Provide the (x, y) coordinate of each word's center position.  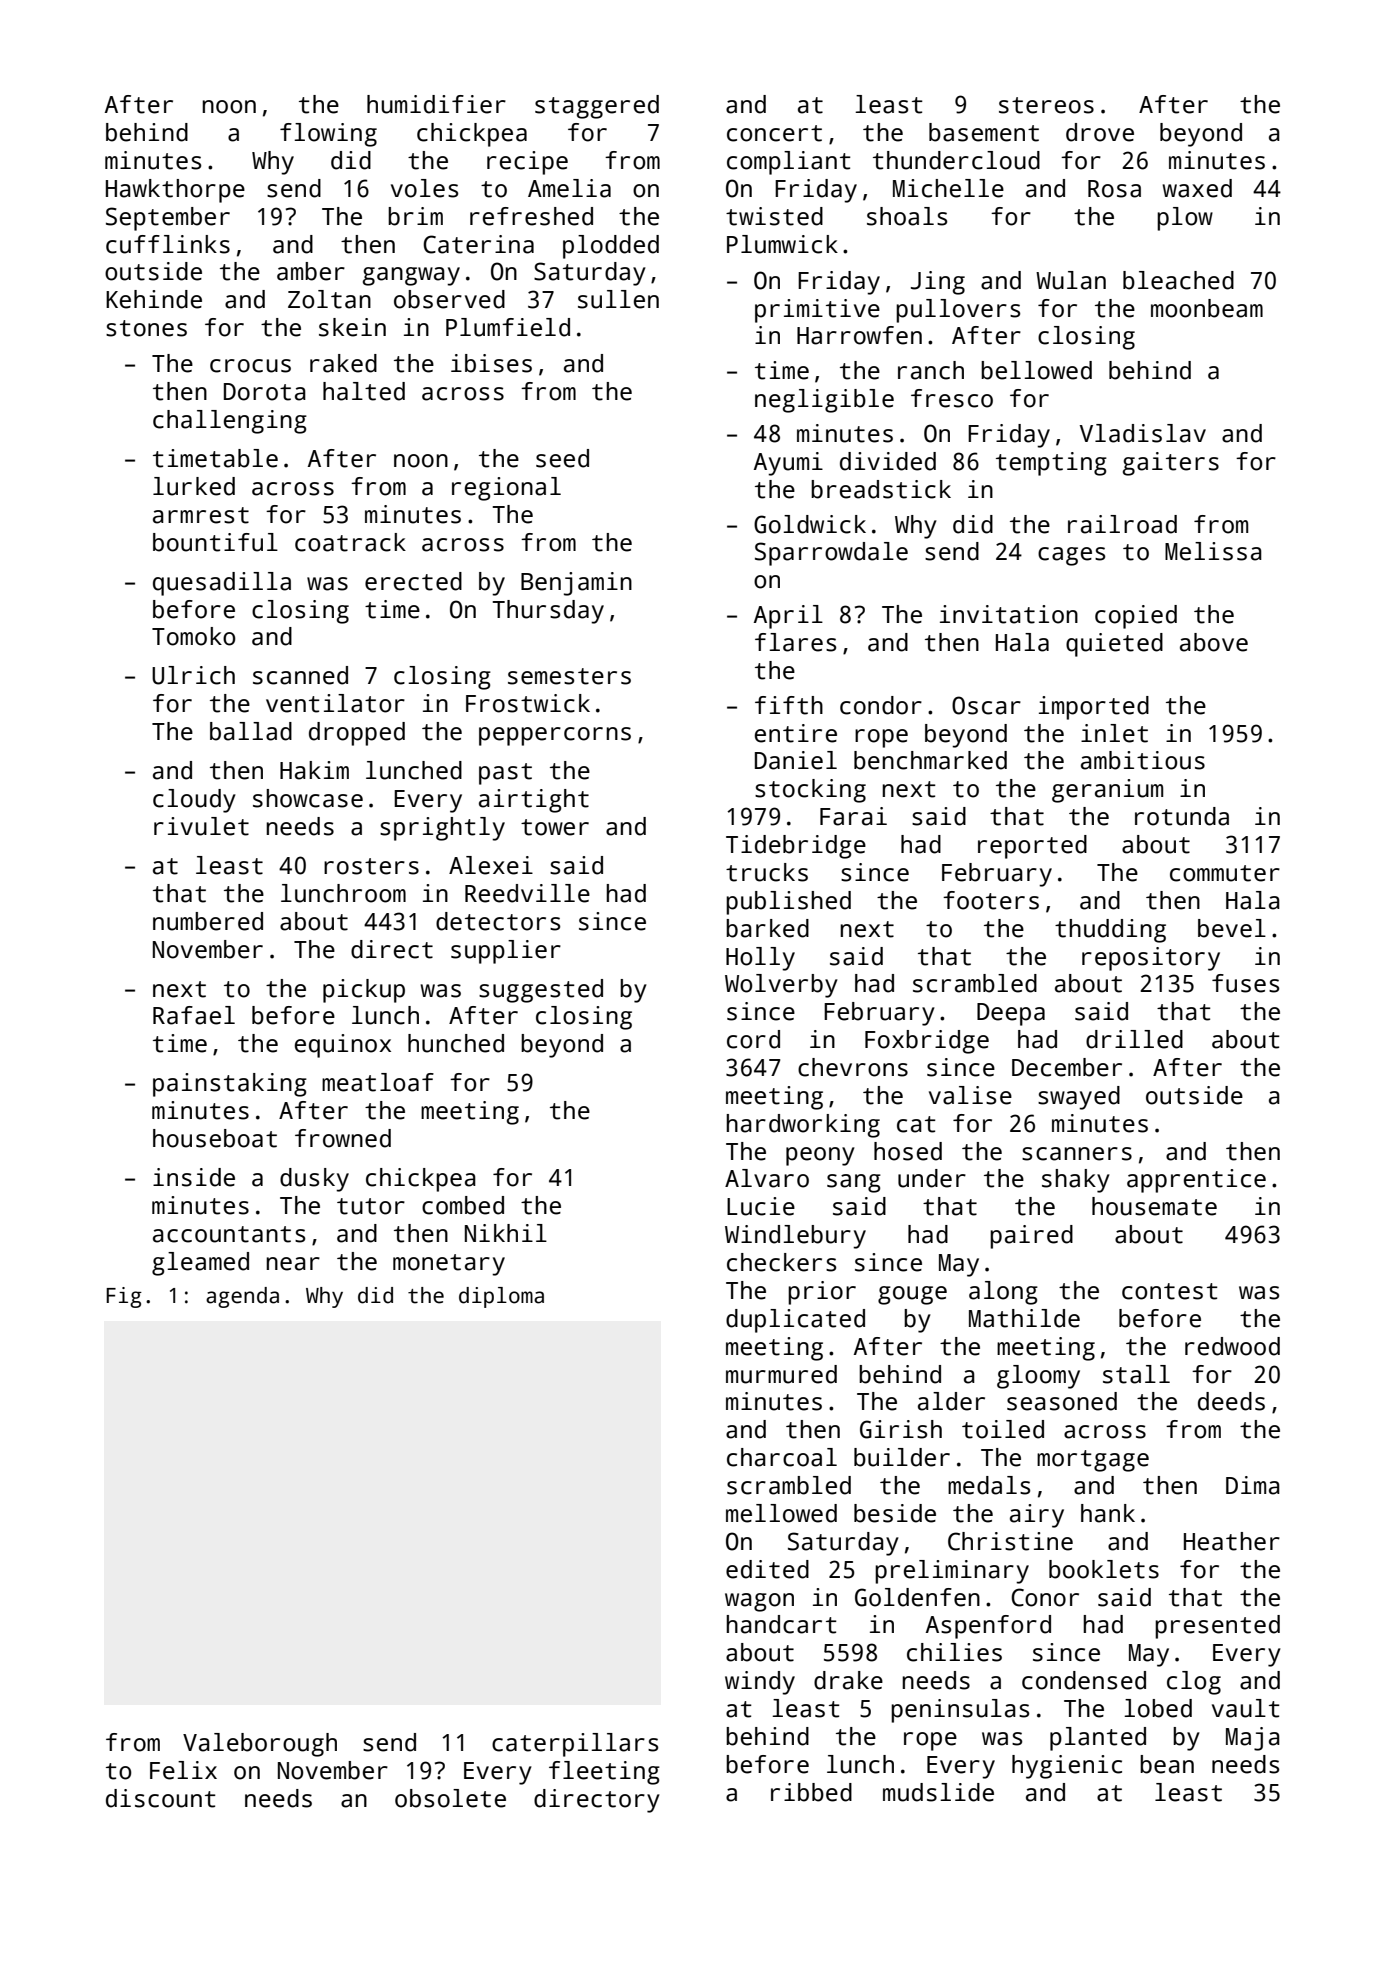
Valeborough (260, 1745)
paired (1031, 1237)
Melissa (1213, 551)
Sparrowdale (831, 554)
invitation (1009, 614)
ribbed (811, 1792)
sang (854, 1183)
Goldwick (810, 524)
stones (146, 328)
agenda (242, 1297)
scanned (300, 675)
